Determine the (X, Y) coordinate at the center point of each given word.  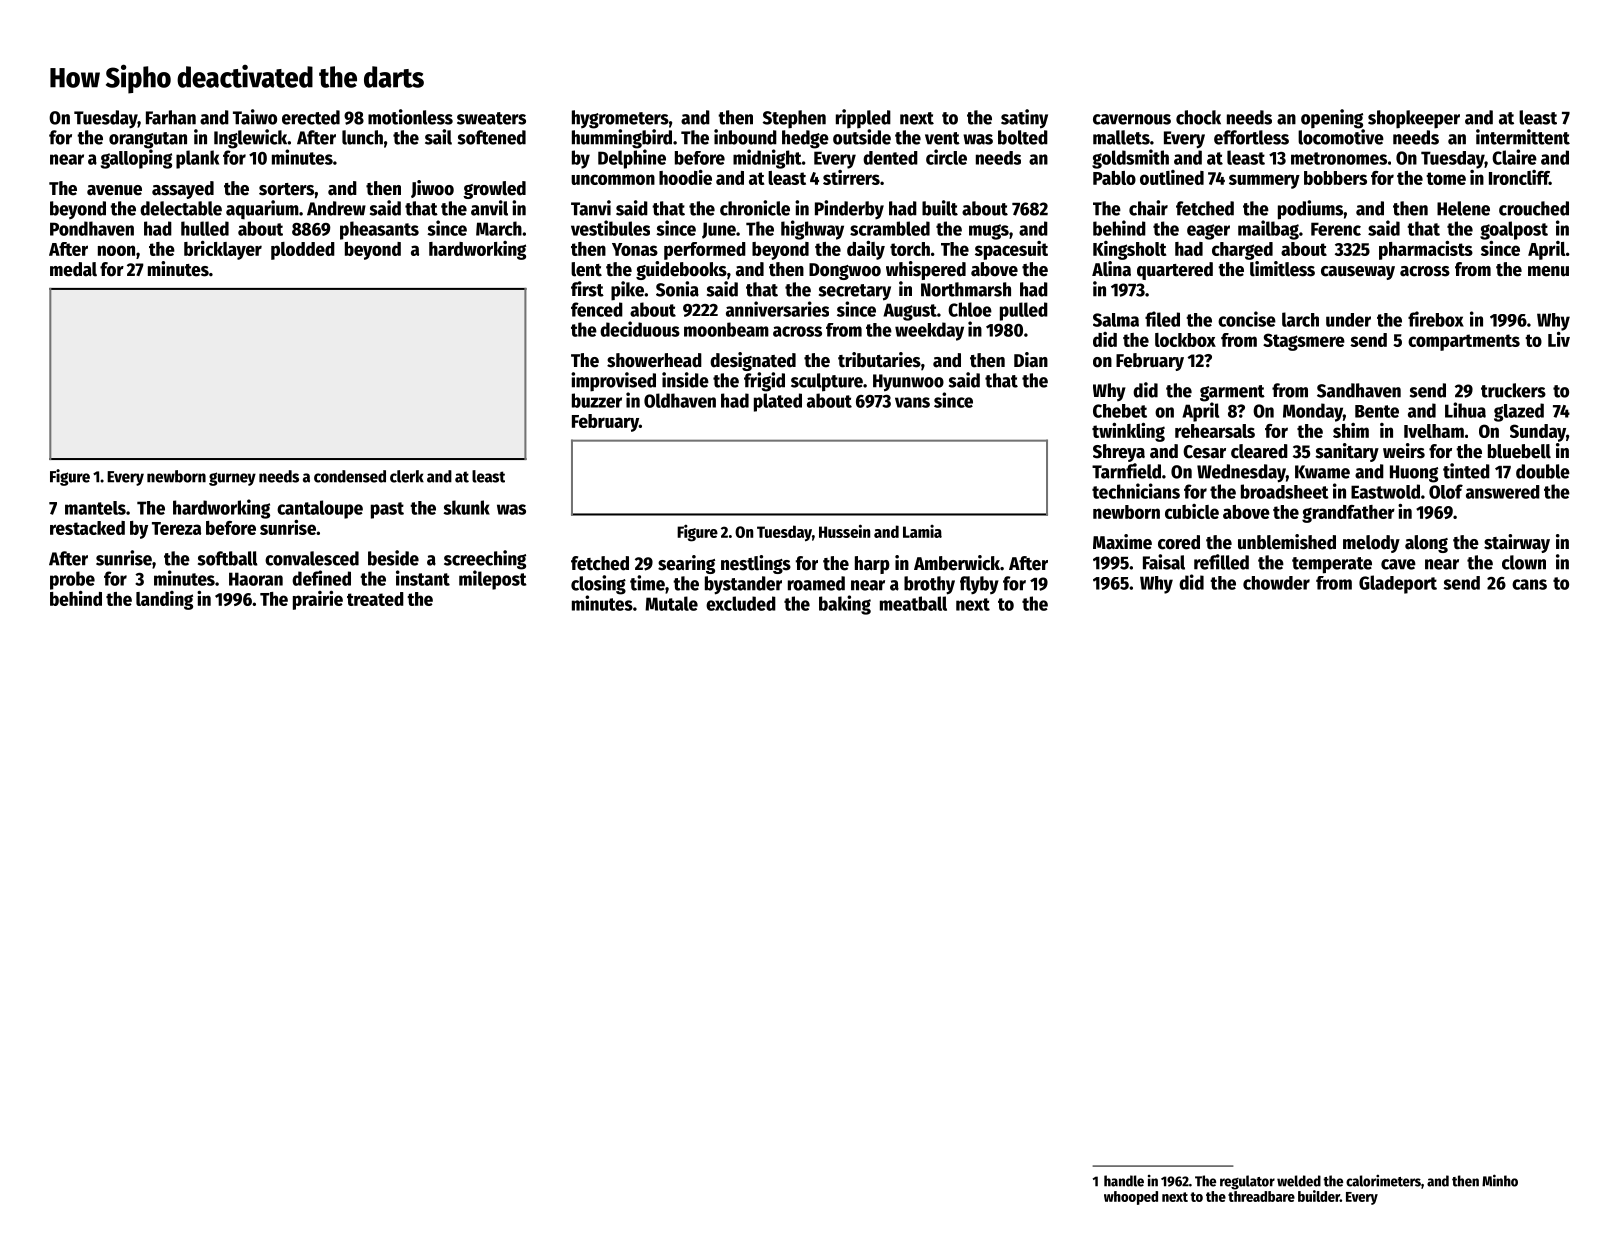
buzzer (597, 400)
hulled (205, 228)
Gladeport (1398, 584)
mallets (1121, 137)
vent (942, 138)
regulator (1247, 1182)
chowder (1276, 583)
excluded (741, 603)
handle (1124, 1181)
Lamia (922, 531)
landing (164, 600)
